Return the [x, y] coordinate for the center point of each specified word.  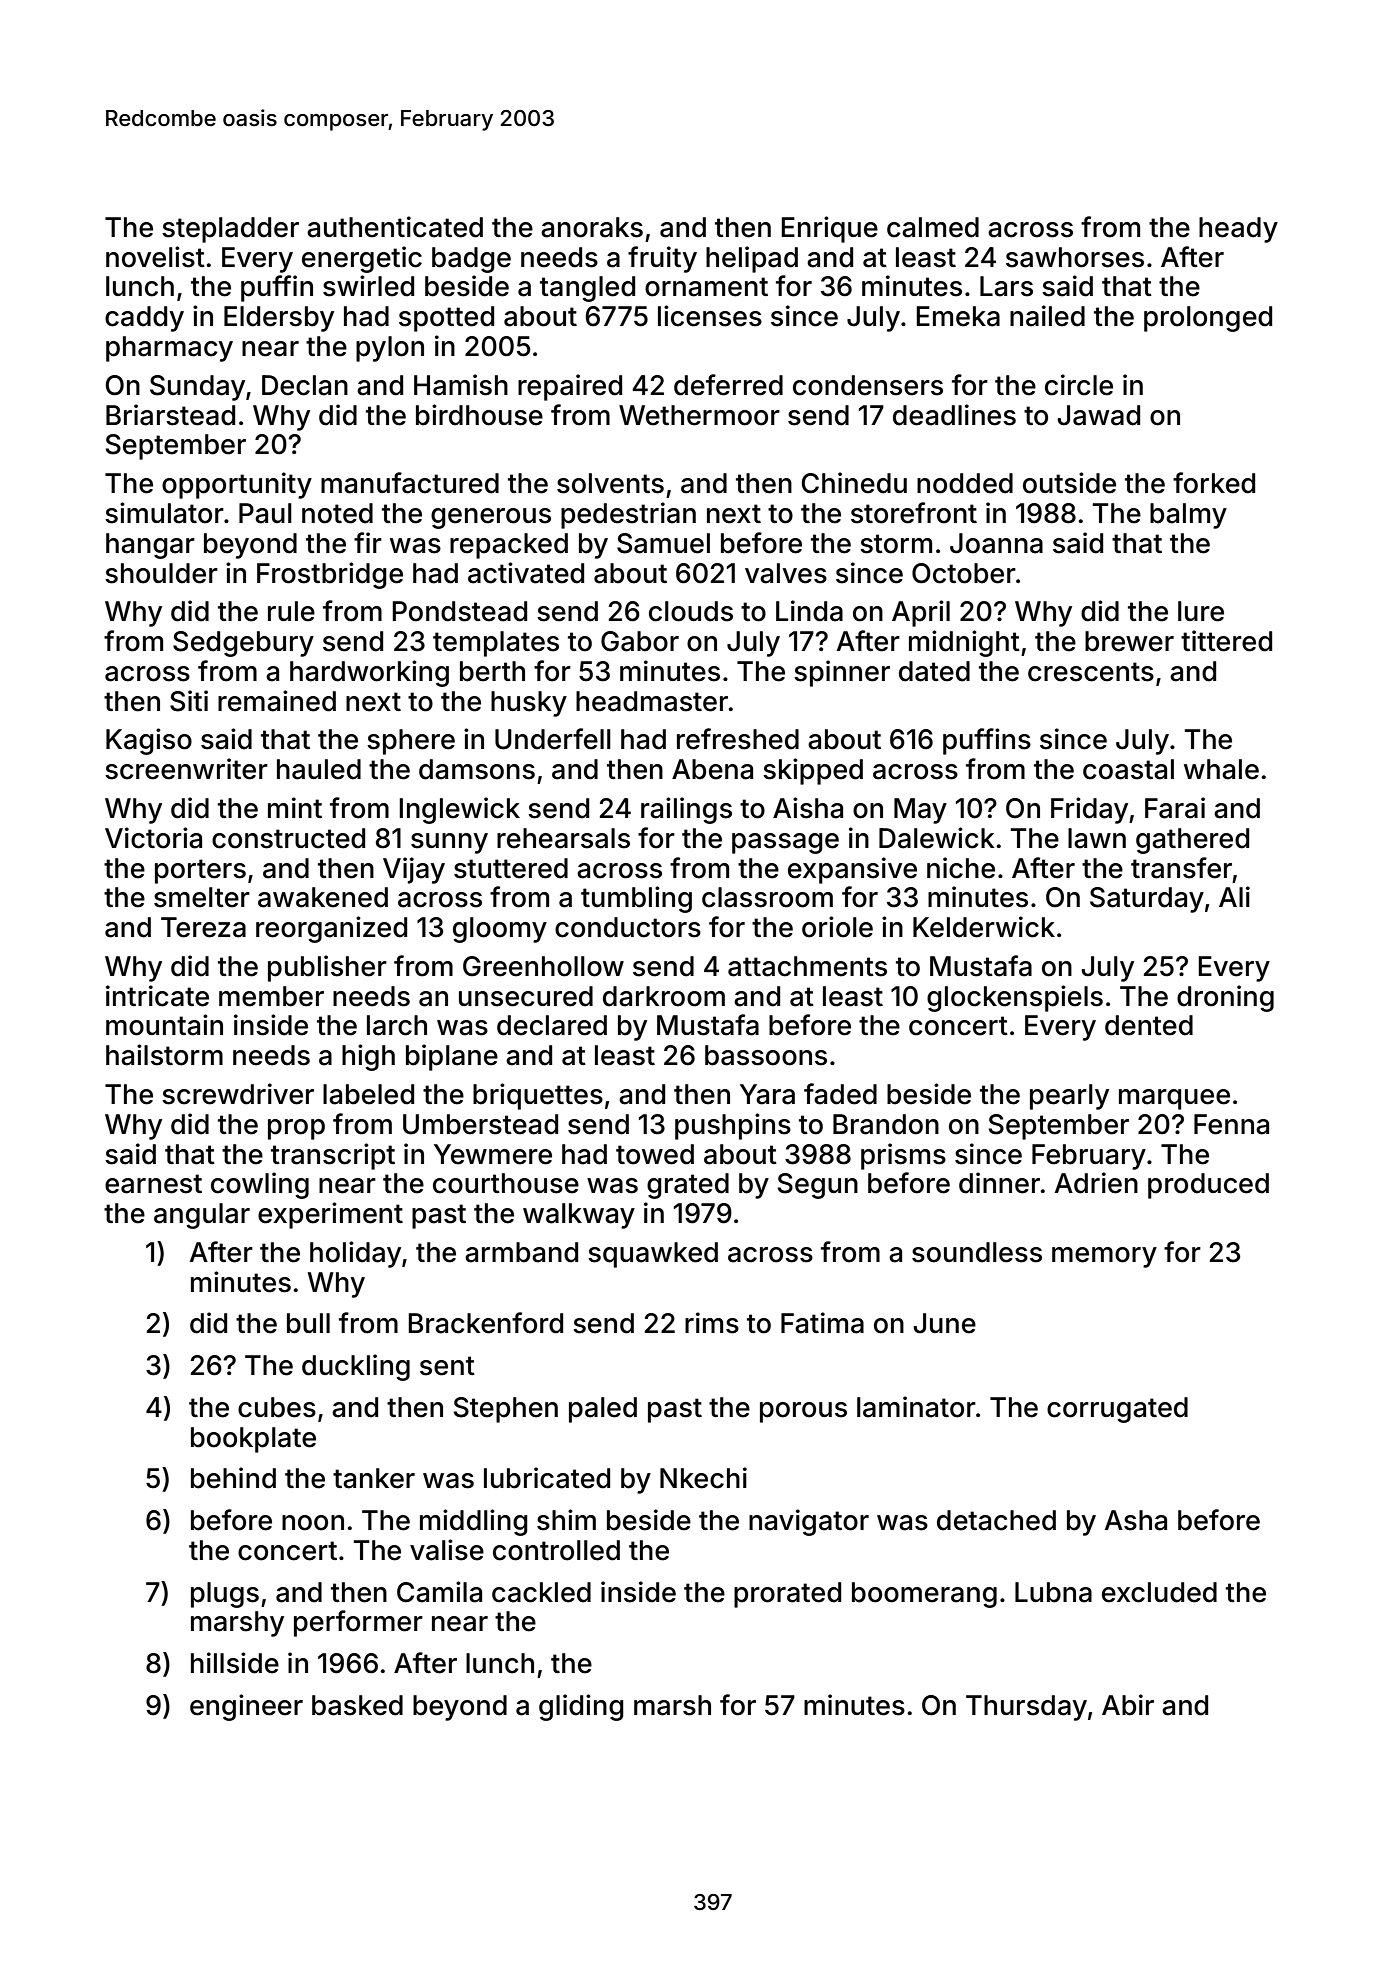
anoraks [592, 227]
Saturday [1147, 900]
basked [357, 1705]
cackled [541, 1592]
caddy [144, 319]
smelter [202, 897]
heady [1238, 230]
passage [785, 843]
